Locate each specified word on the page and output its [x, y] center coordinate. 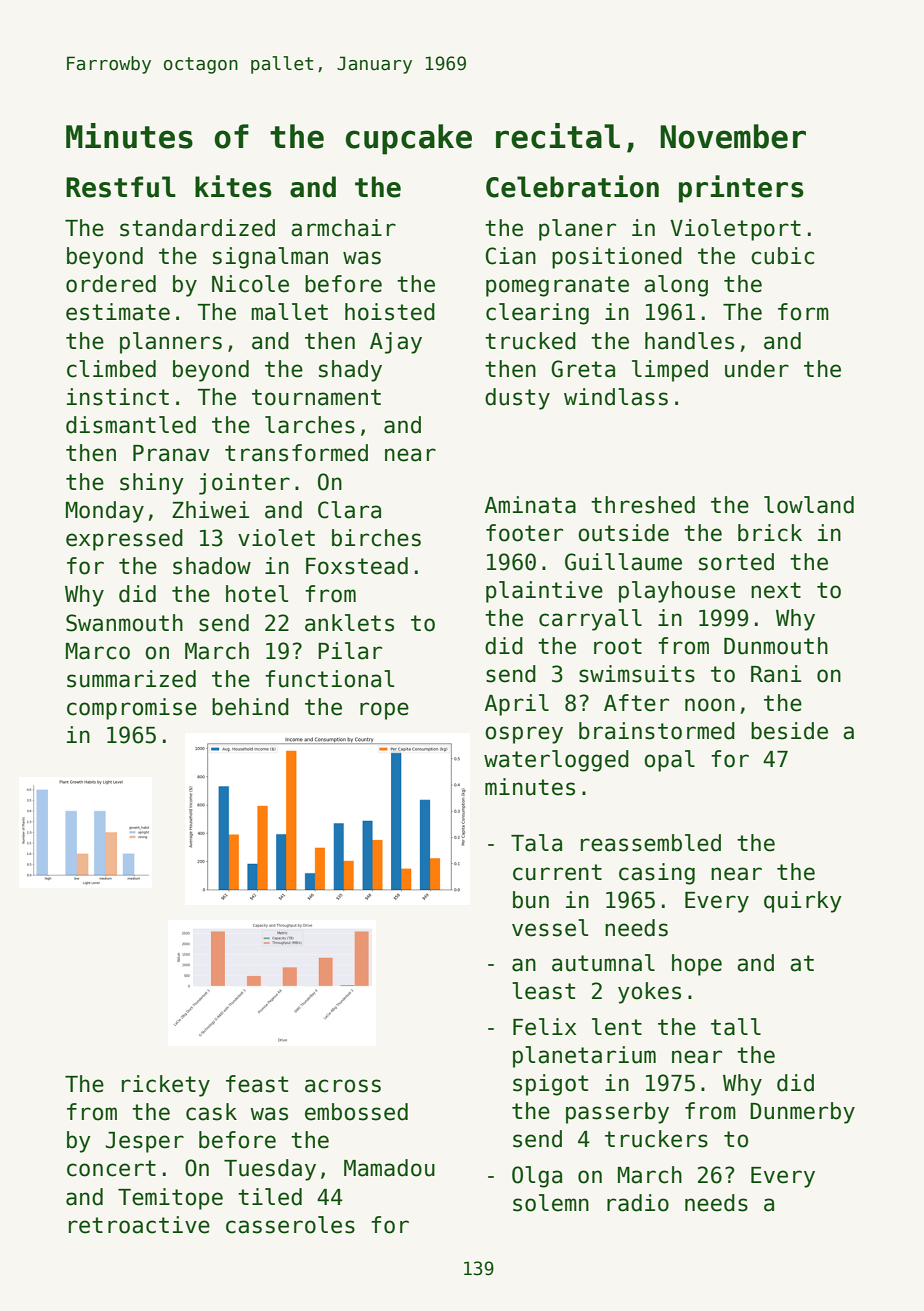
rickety [166, 1086]
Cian [510, 256]
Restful [121, 187]
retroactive [139, 1225]
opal [669, 761]
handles [689, 341]
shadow [212, 566]
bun [531, 900]
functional [329, 679]
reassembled [651, 843]
